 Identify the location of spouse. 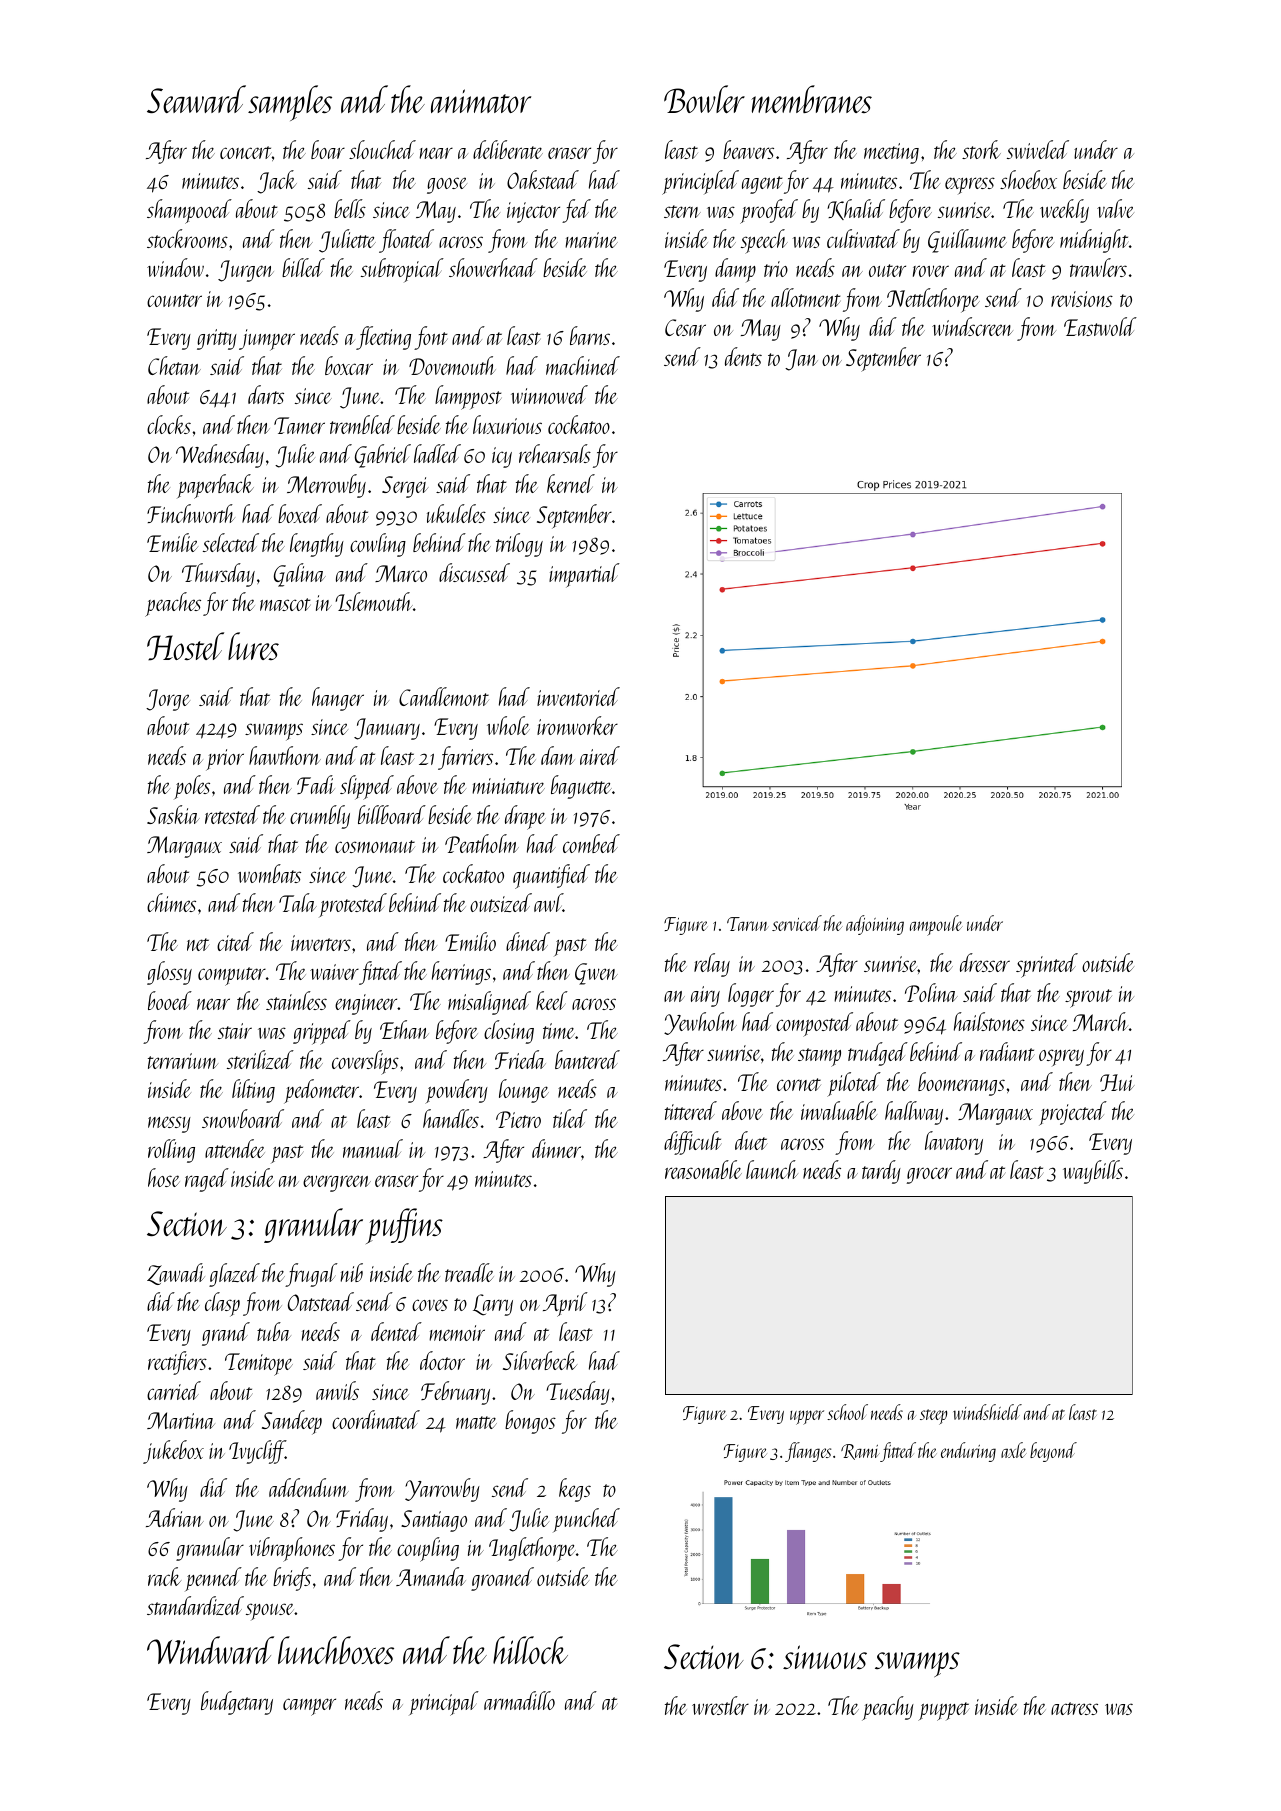
(270, 1611).
